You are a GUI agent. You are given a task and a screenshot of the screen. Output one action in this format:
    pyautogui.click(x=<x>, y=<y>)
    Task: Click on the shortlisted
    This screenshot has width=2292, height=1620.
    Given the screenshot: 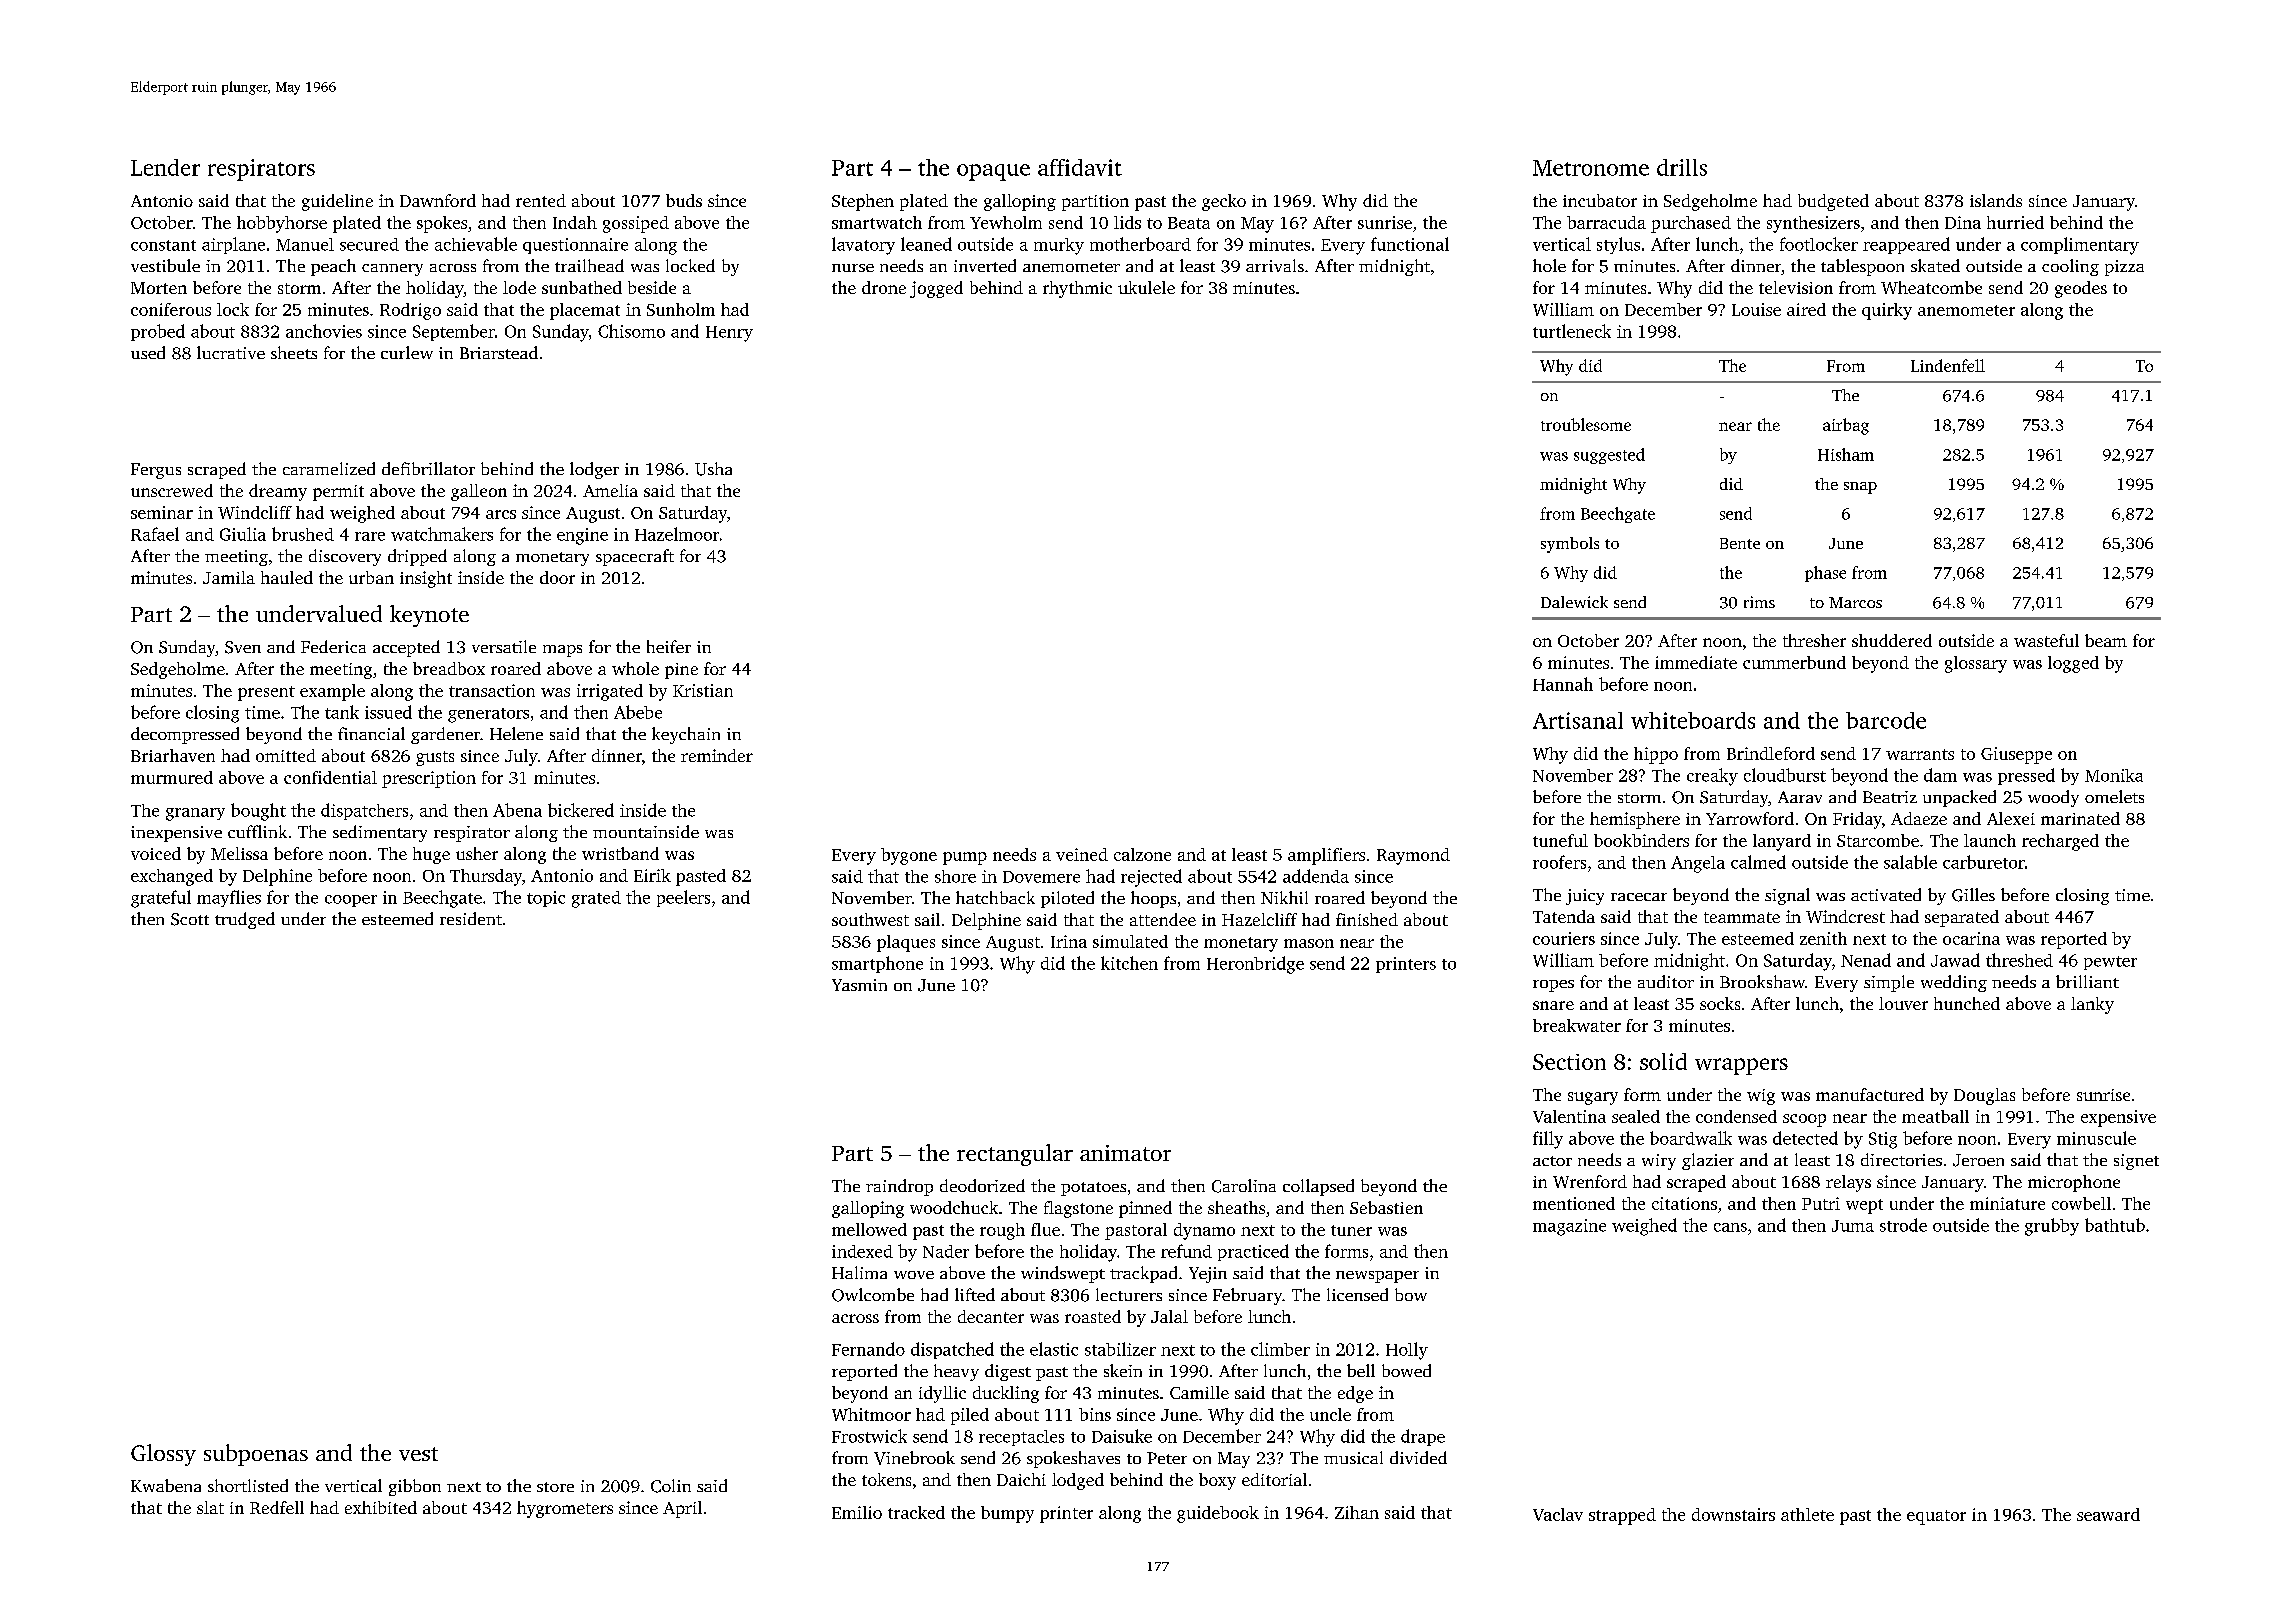 What is the action you would take?
    pyautogui.click(x=248, y=1485)
